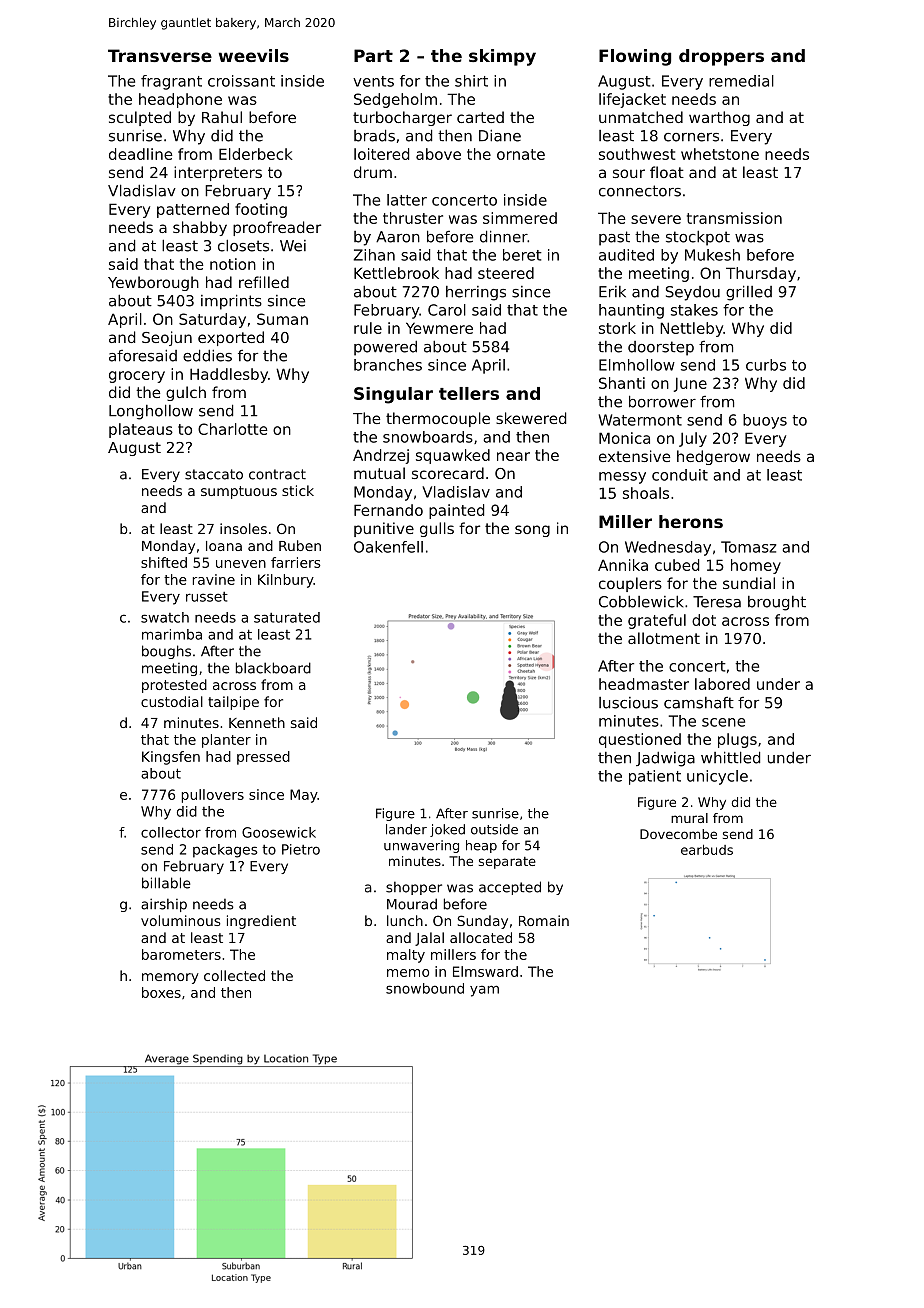  What do you see at coordinates (373, 55) in the document?
I see `Part` at bounding box center [373, 55].
